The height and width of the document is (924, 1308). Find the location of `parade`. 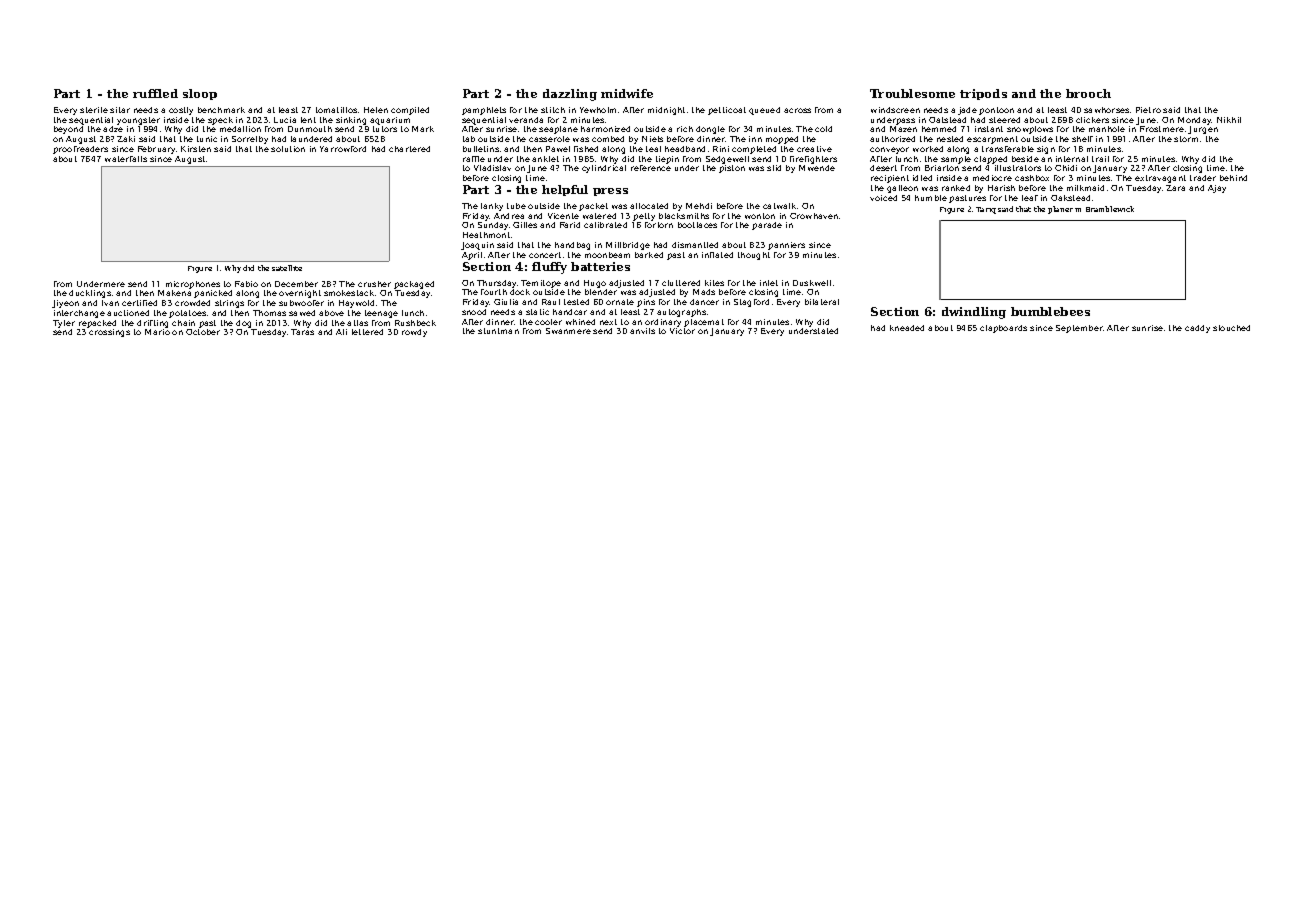

parade is located at coordinates (767, 226).
